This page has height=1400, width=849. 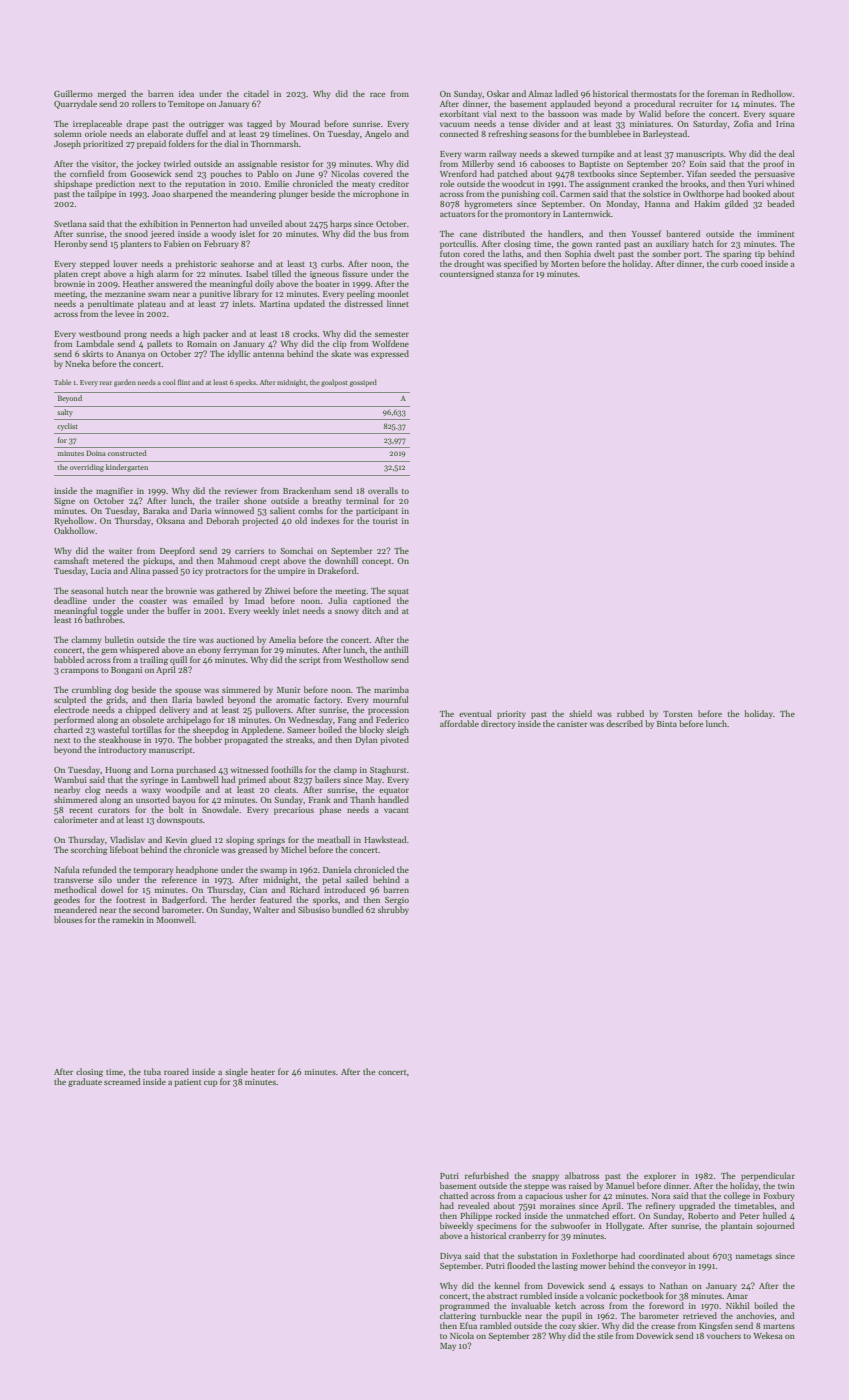 I want to click on directory, so click(x=498, y=724).
